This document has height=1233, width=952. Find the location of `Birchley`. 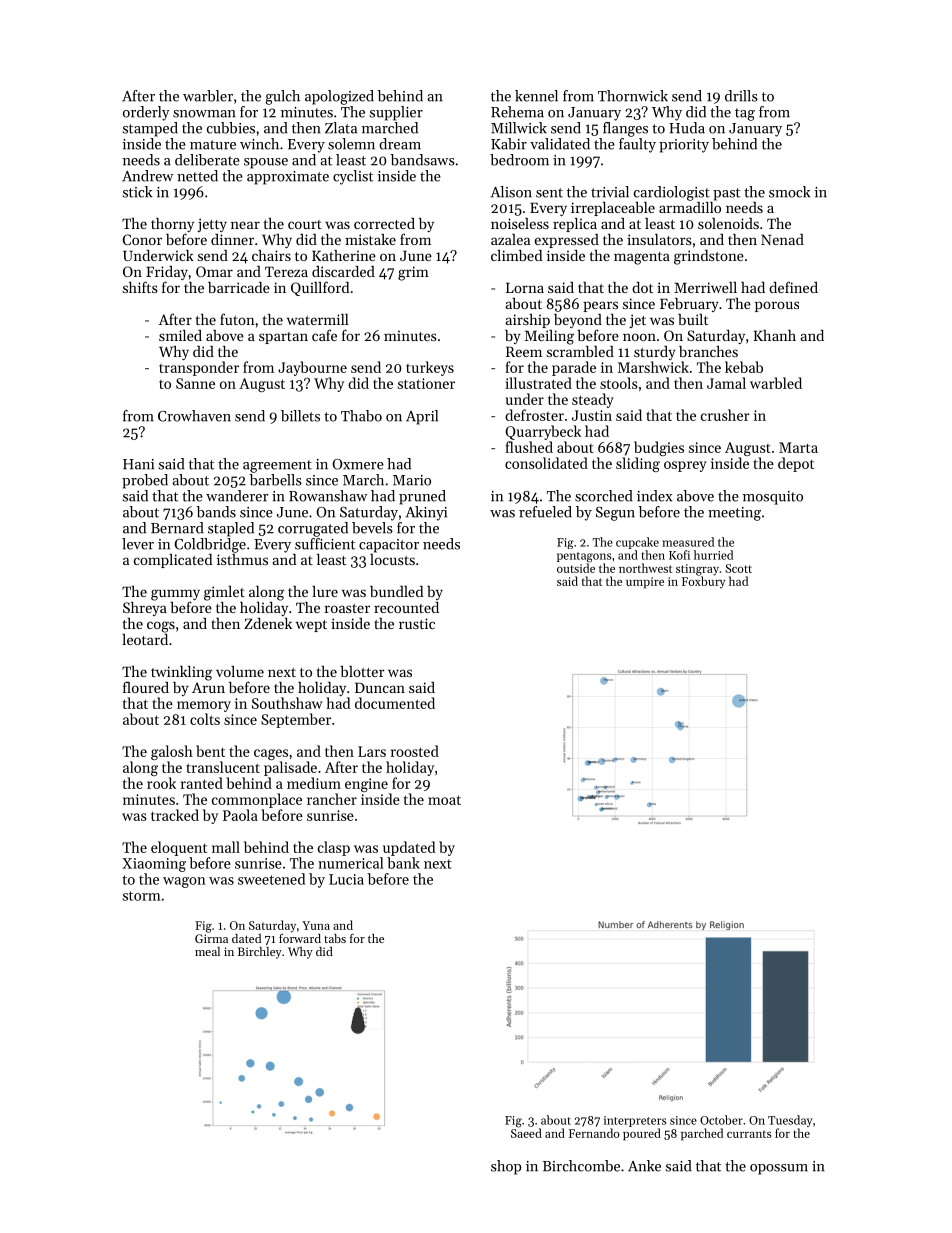

Birchley is located at coordinates (260, 953).
